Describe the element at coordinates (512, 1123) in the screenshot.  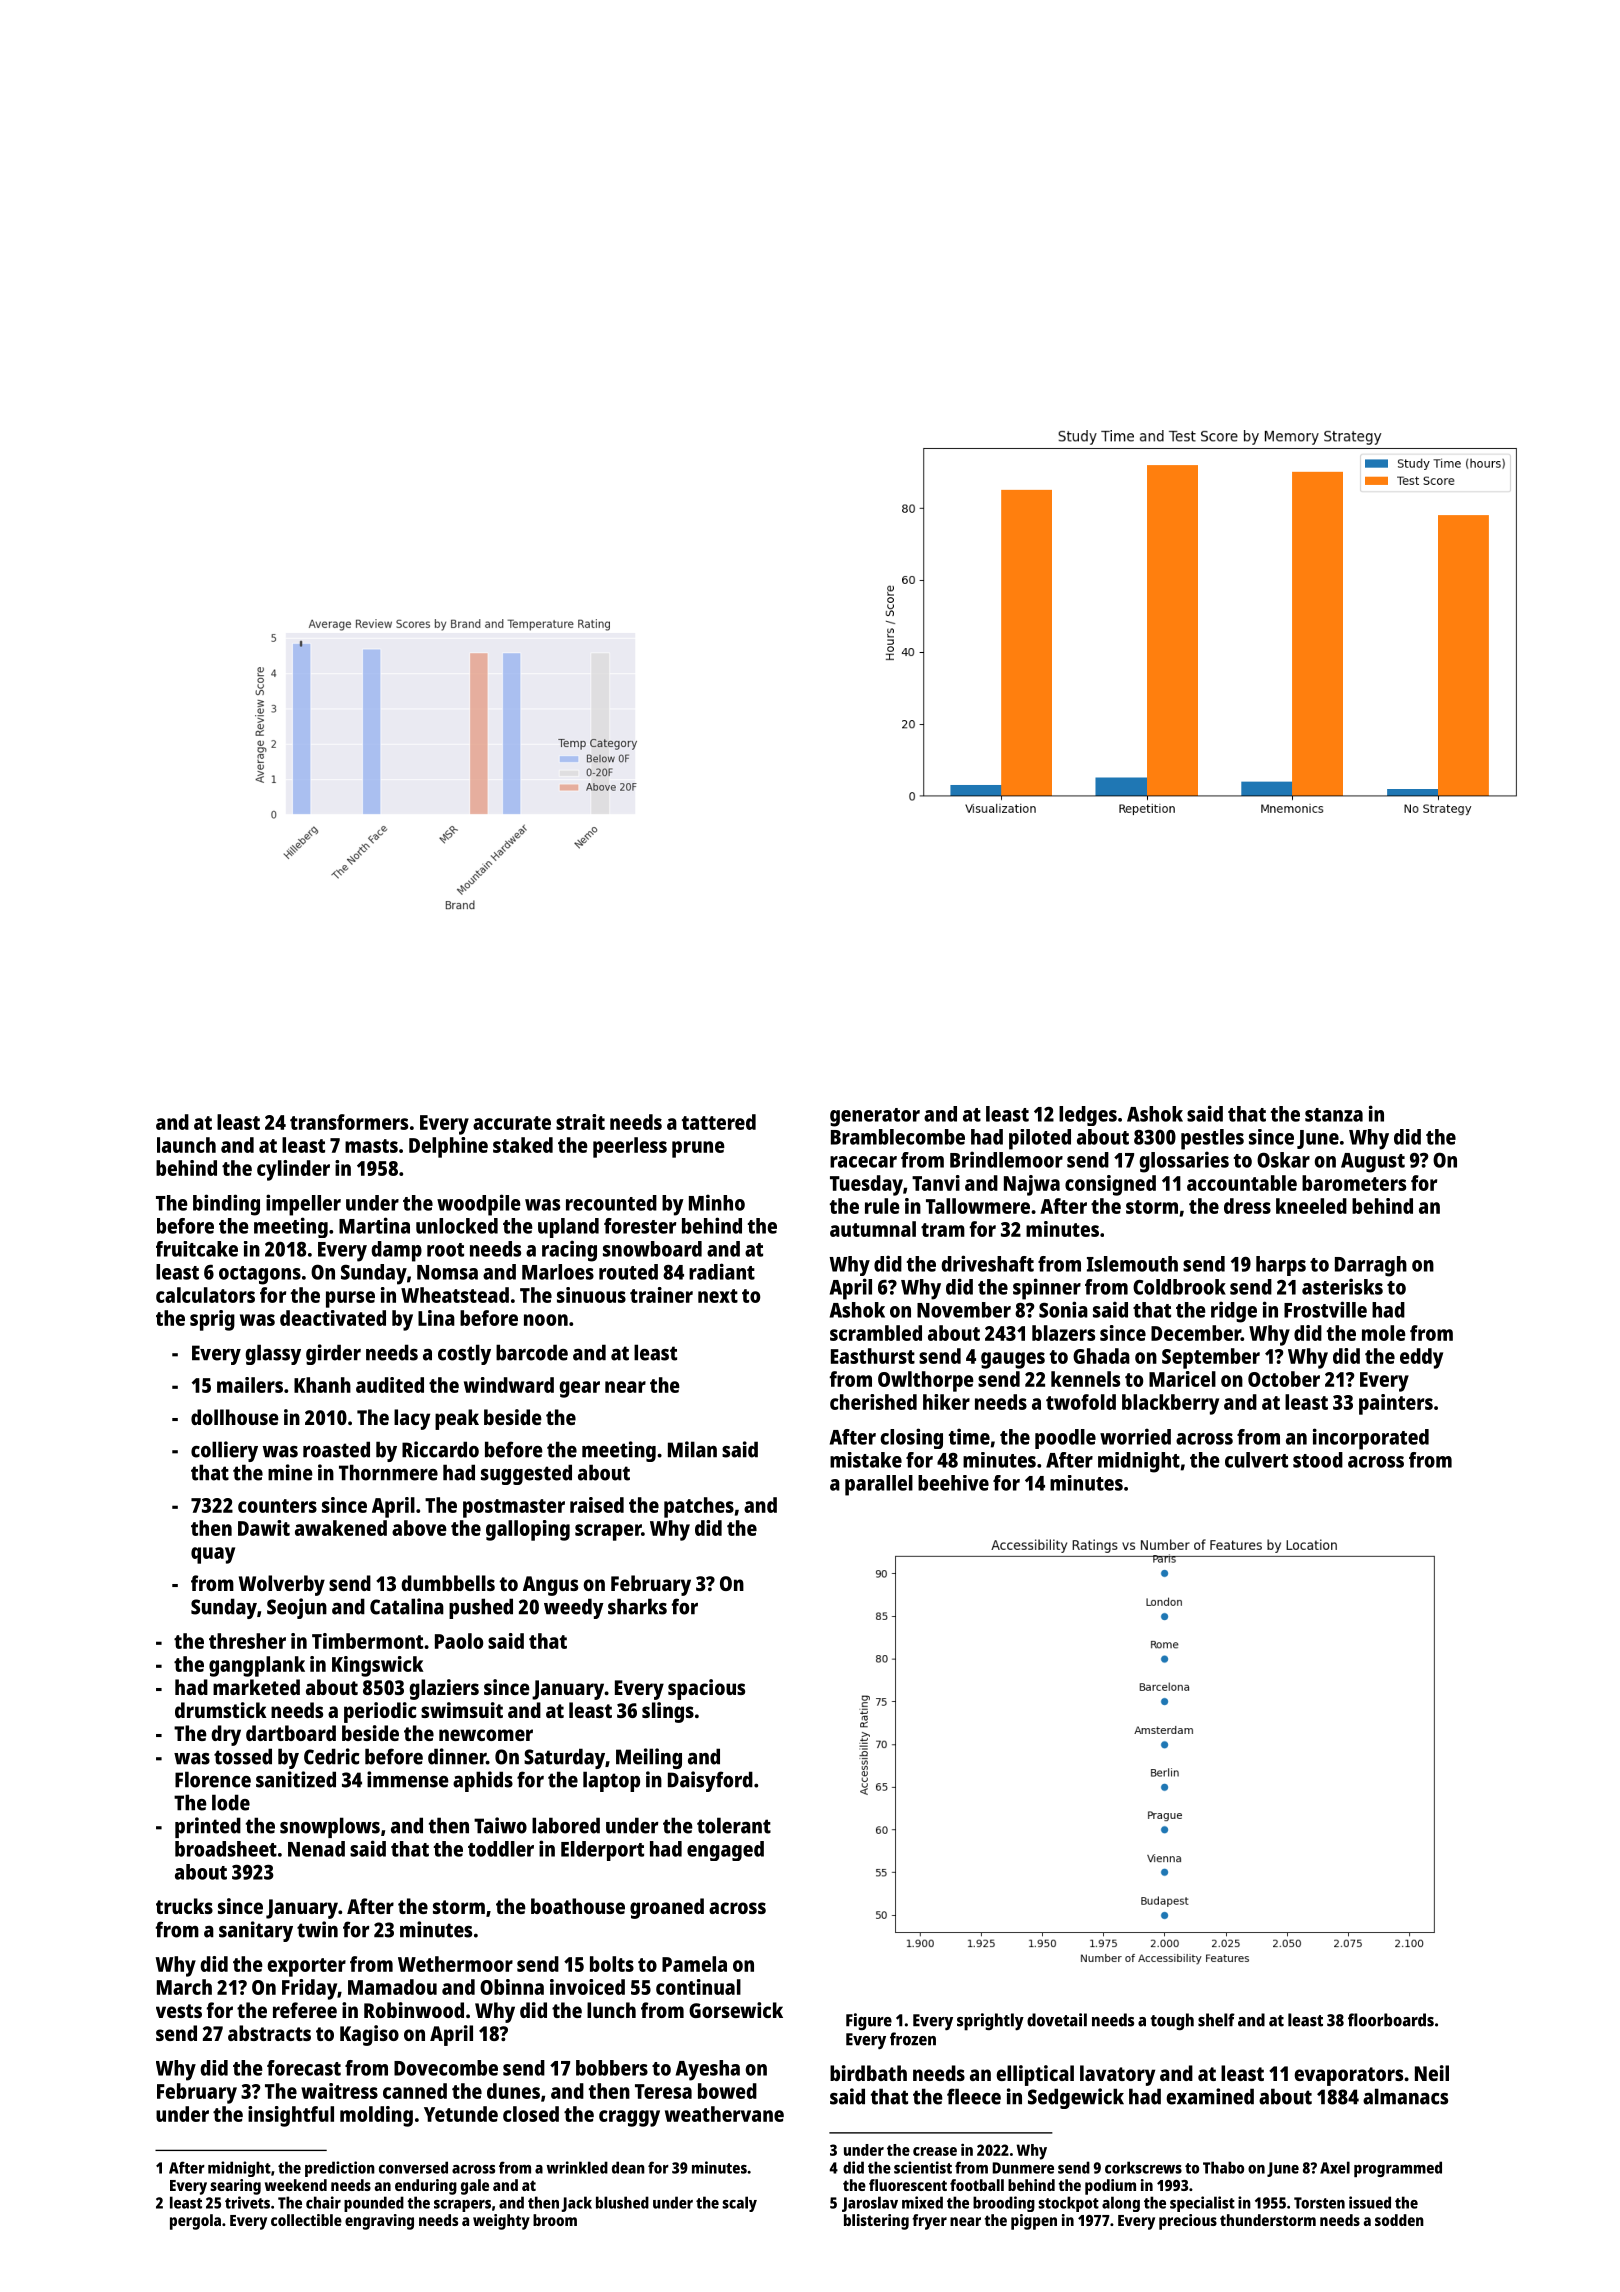
I see `accurate` at that location.
